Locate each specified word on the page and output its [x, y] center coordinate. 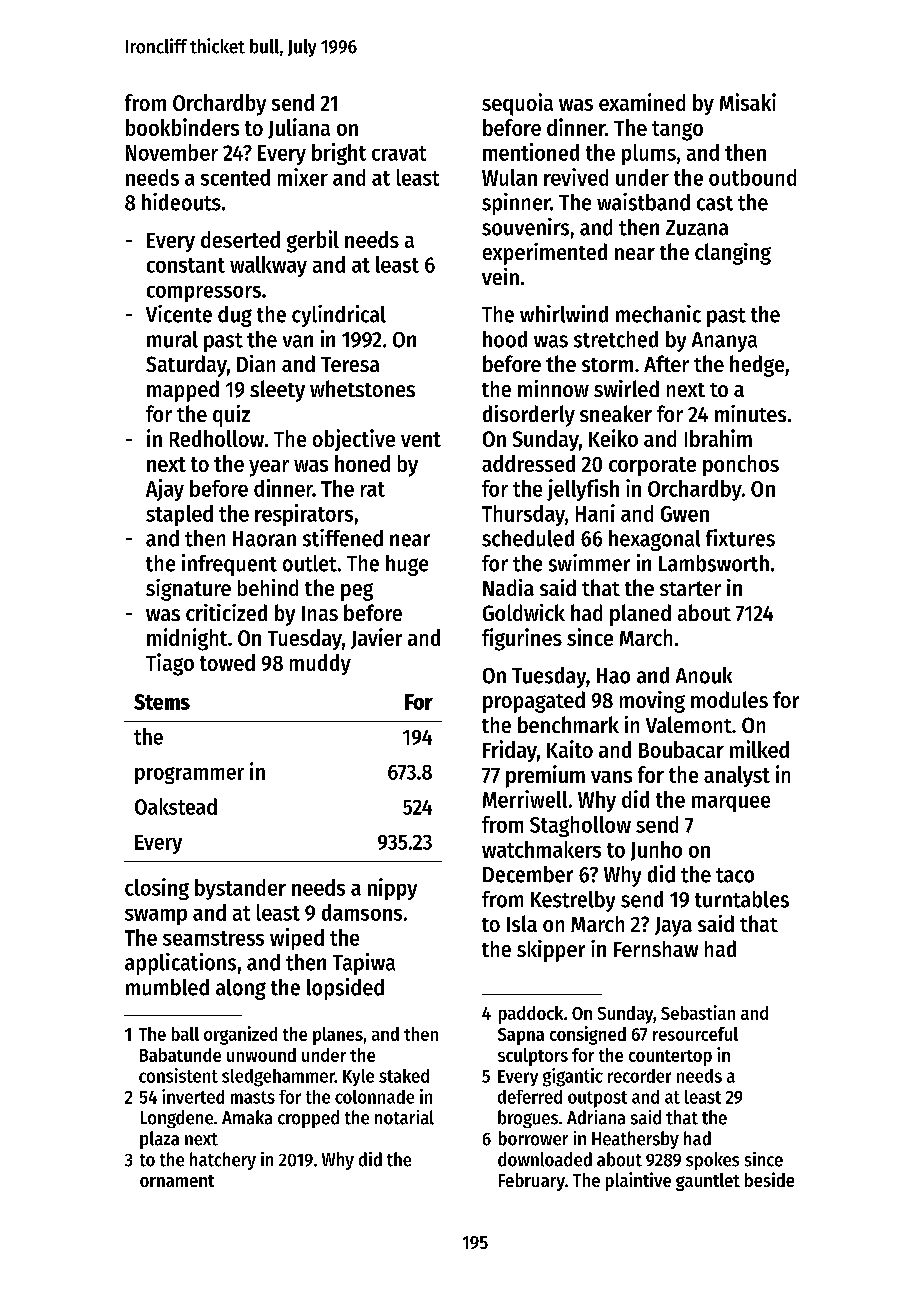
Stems [162, 702]
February [532, 1182]
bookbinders [182, 127]
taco [735, 875]
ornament [177, 1181]
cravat [399, 153]
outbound [752, 177]
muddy [320, 664]
